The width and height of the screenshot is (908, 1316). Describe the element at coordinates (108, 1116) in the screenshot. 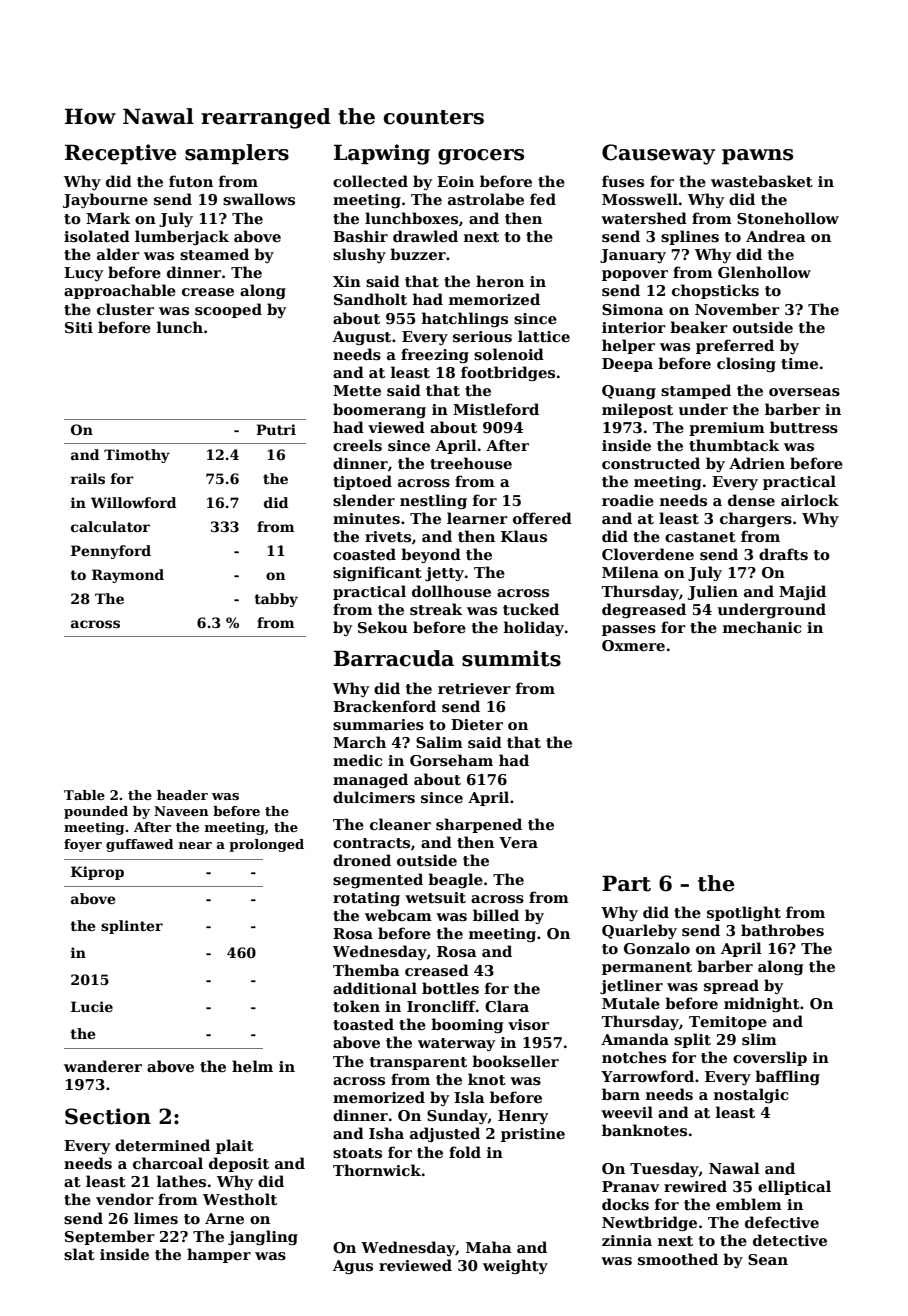

I see `Section` at that location.
